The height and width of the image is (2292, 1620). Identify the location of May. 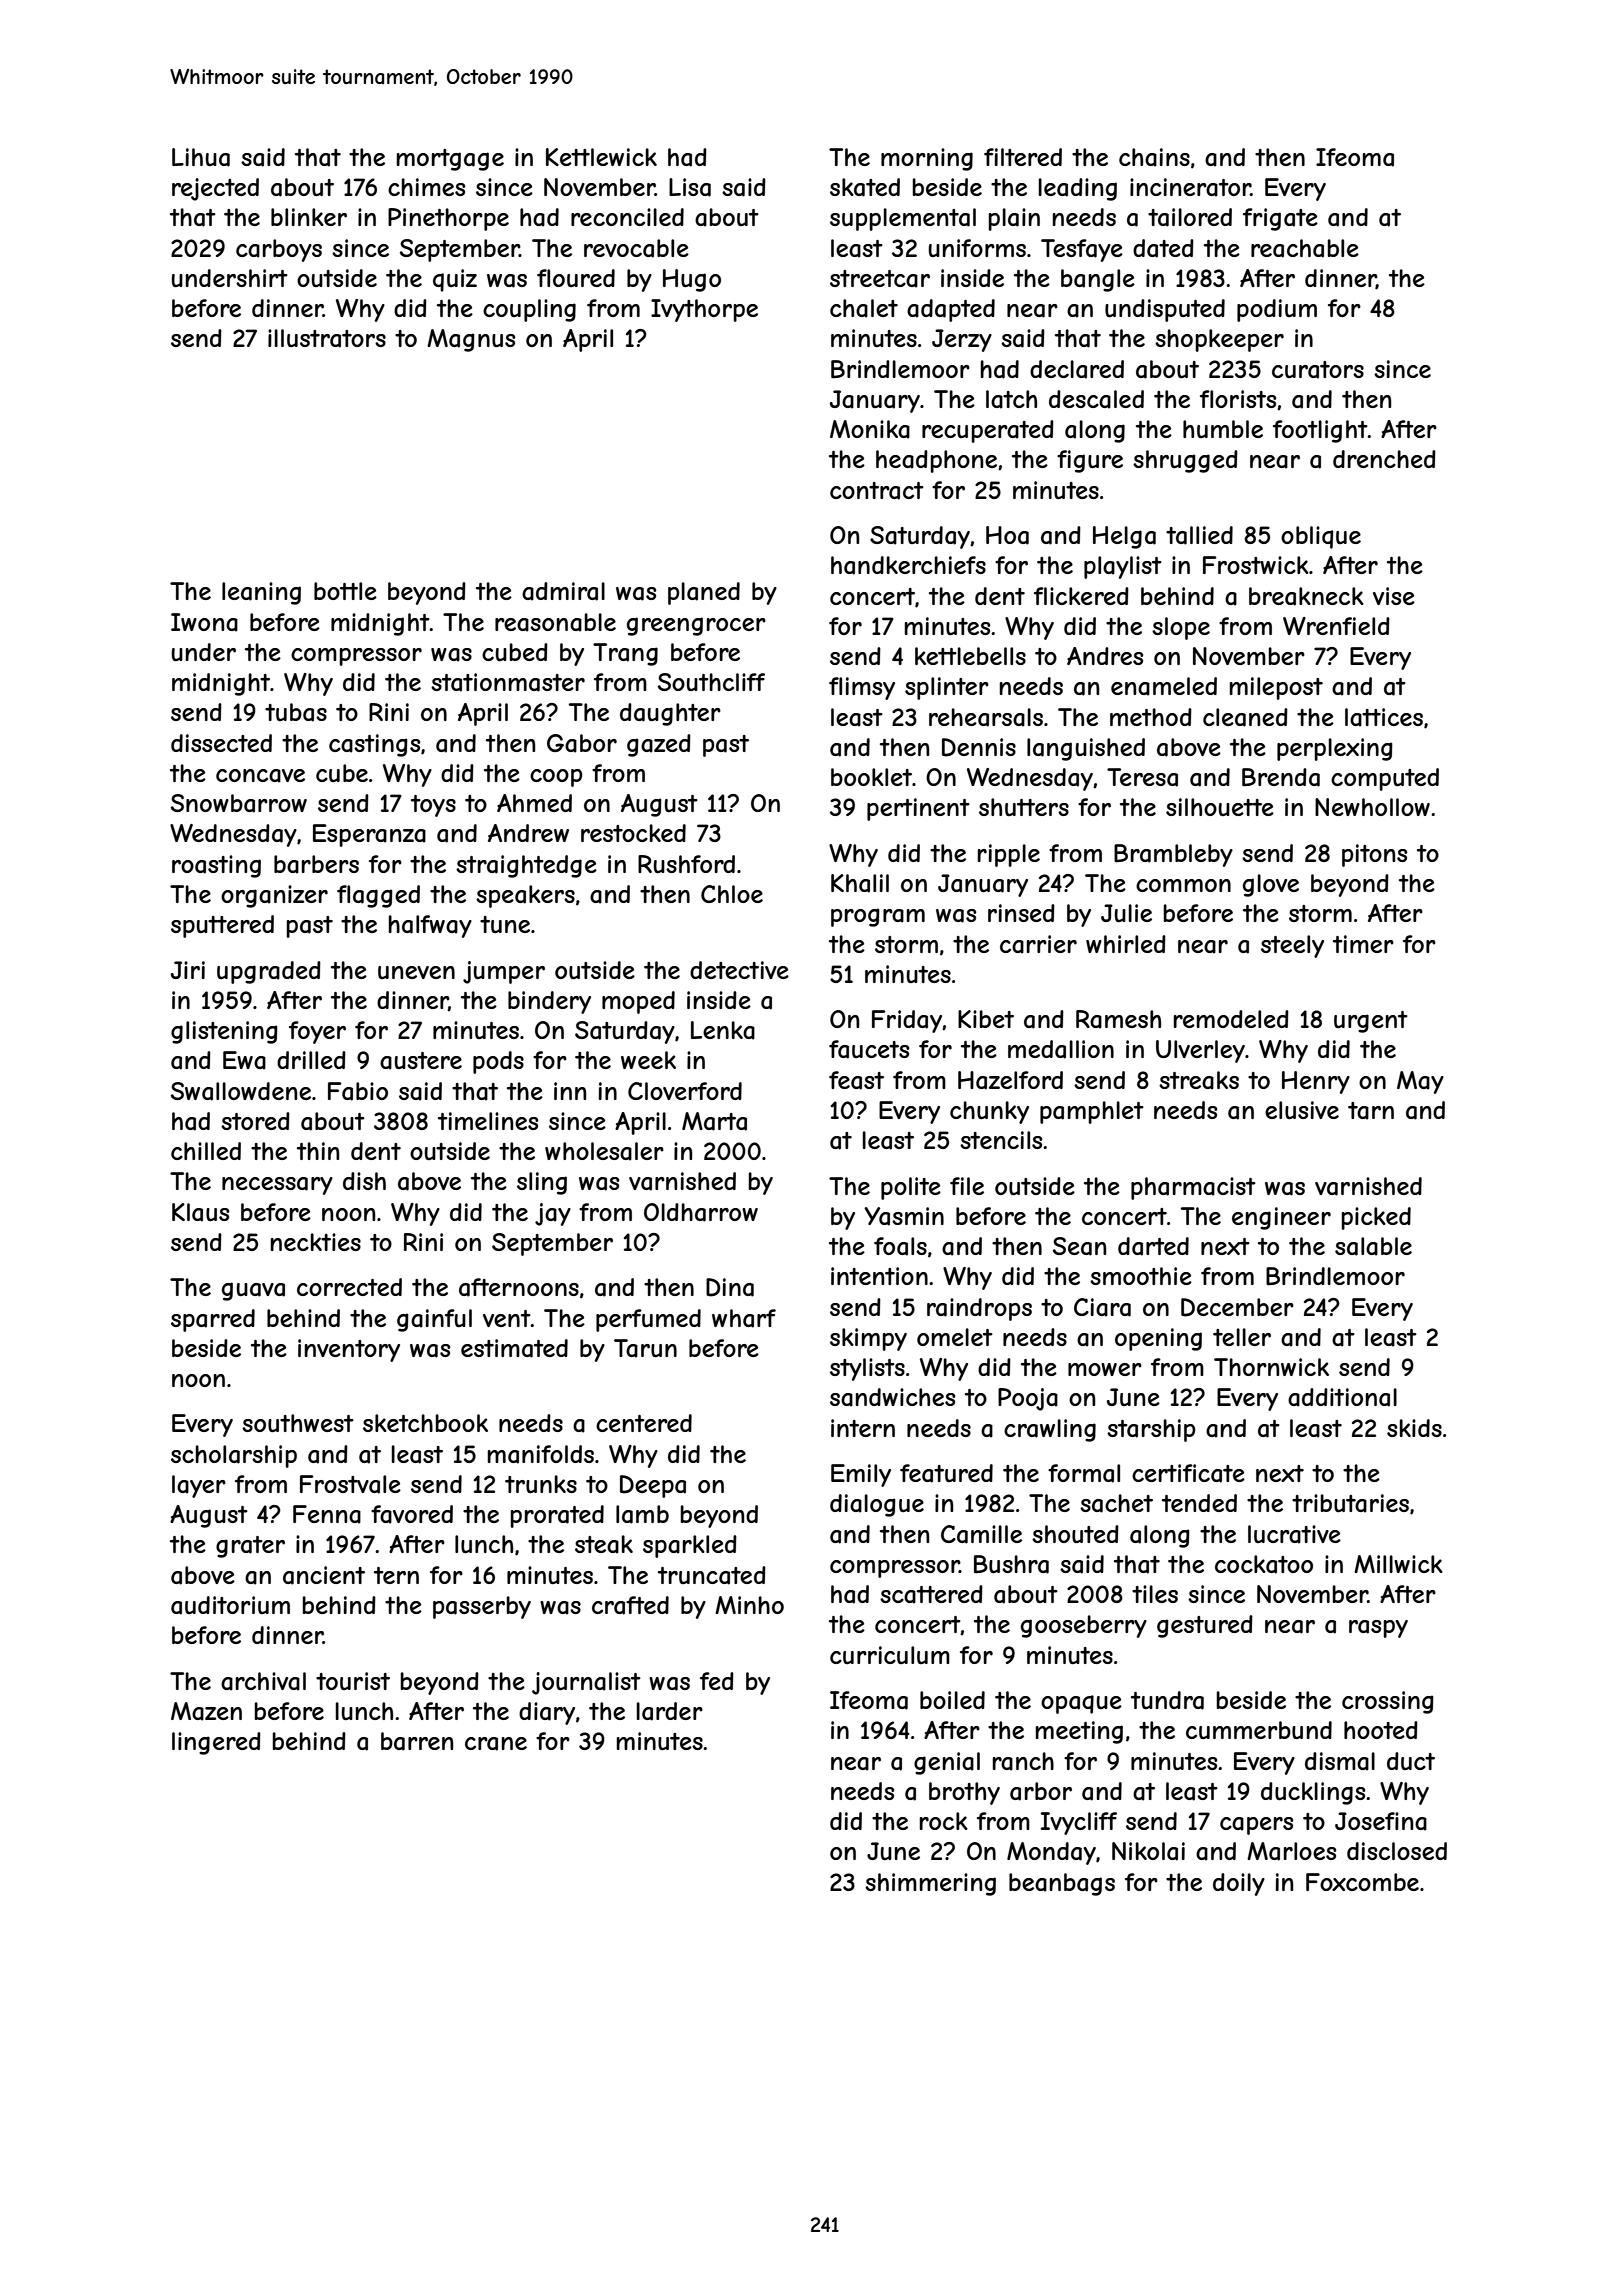
(1420, 1082).
